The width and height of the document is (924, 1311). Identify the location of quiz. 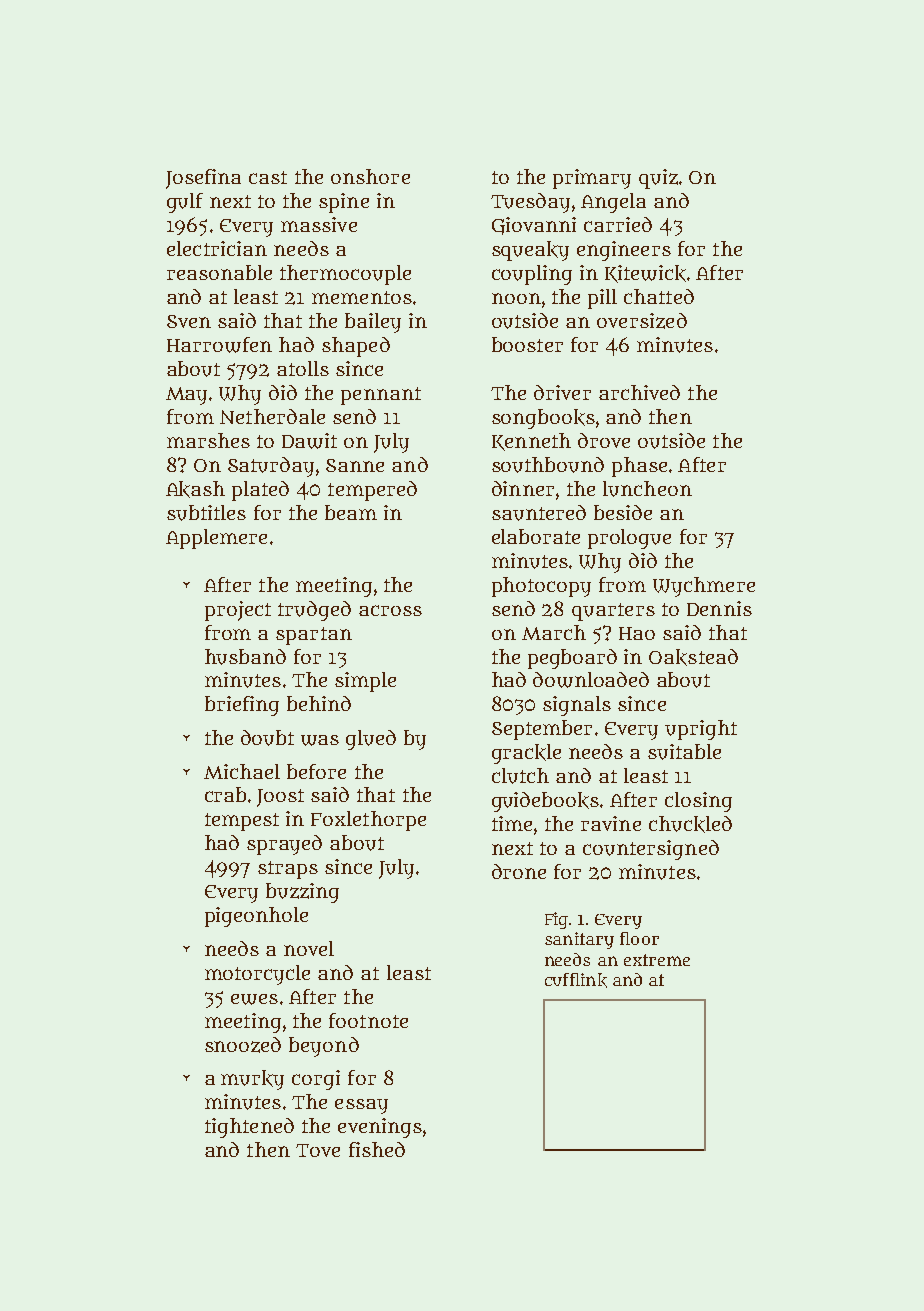
(658, 179).
